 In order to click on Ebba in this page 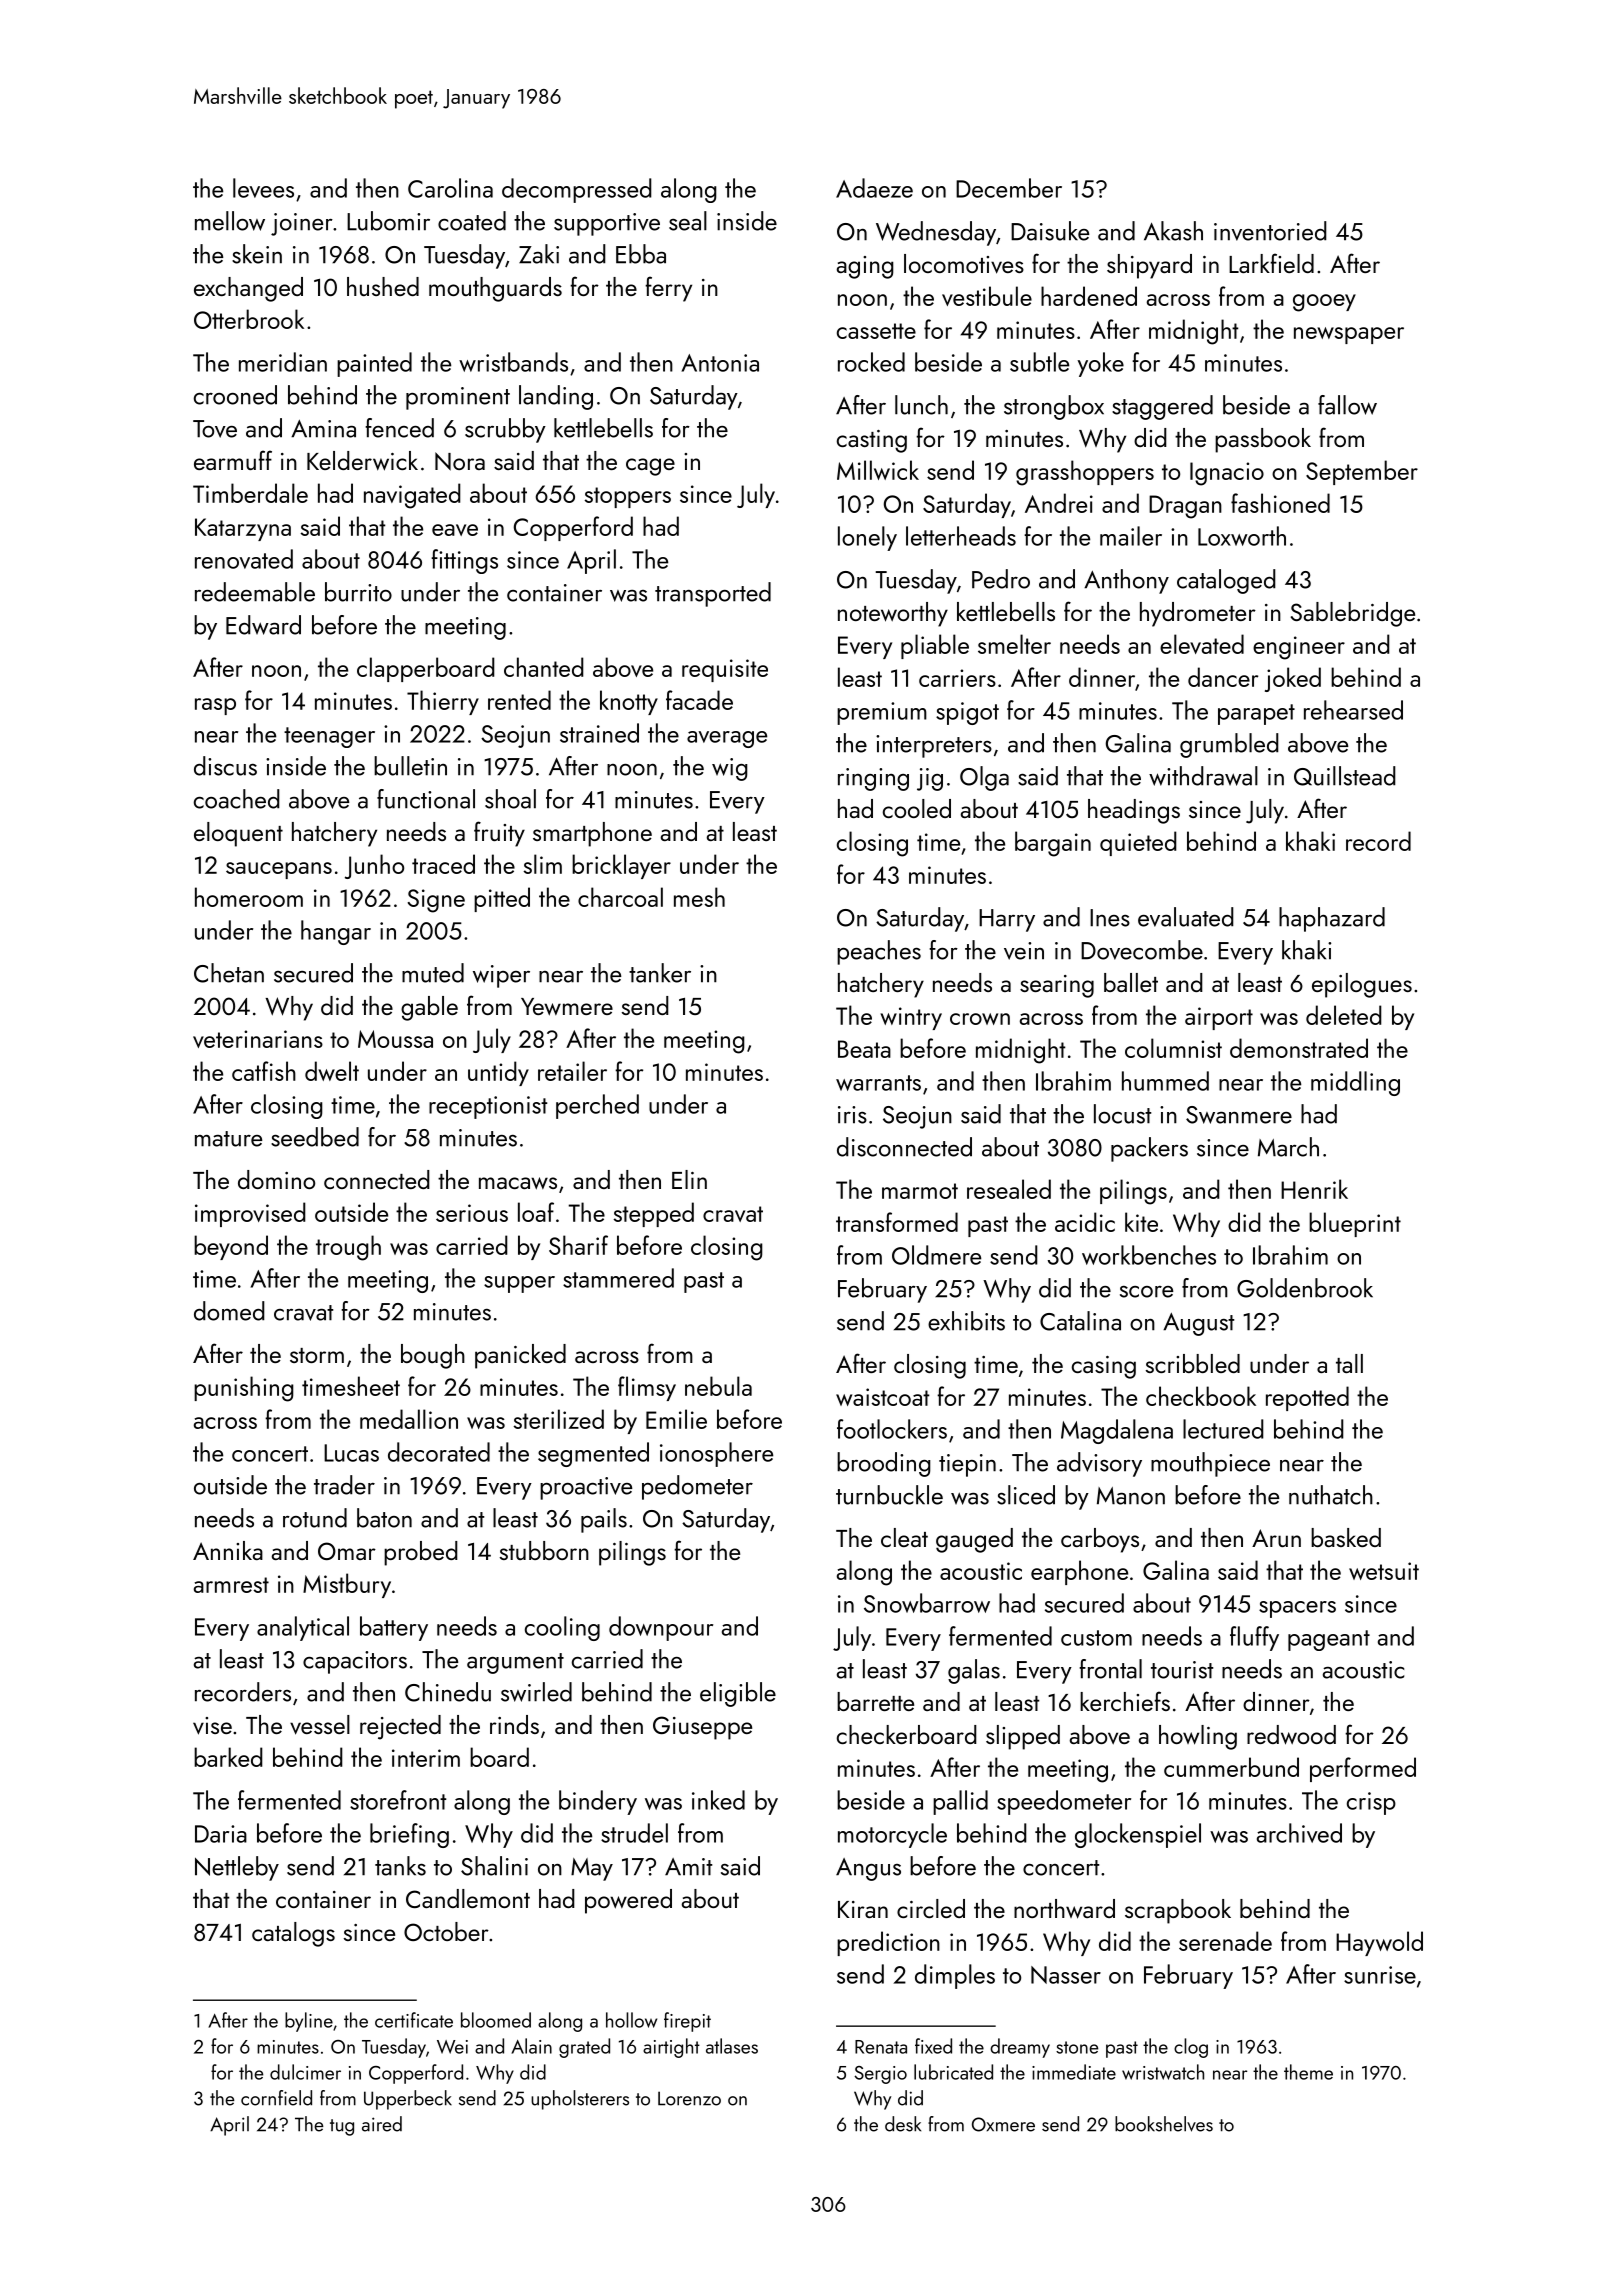, I will do `click(641, 254)`.
